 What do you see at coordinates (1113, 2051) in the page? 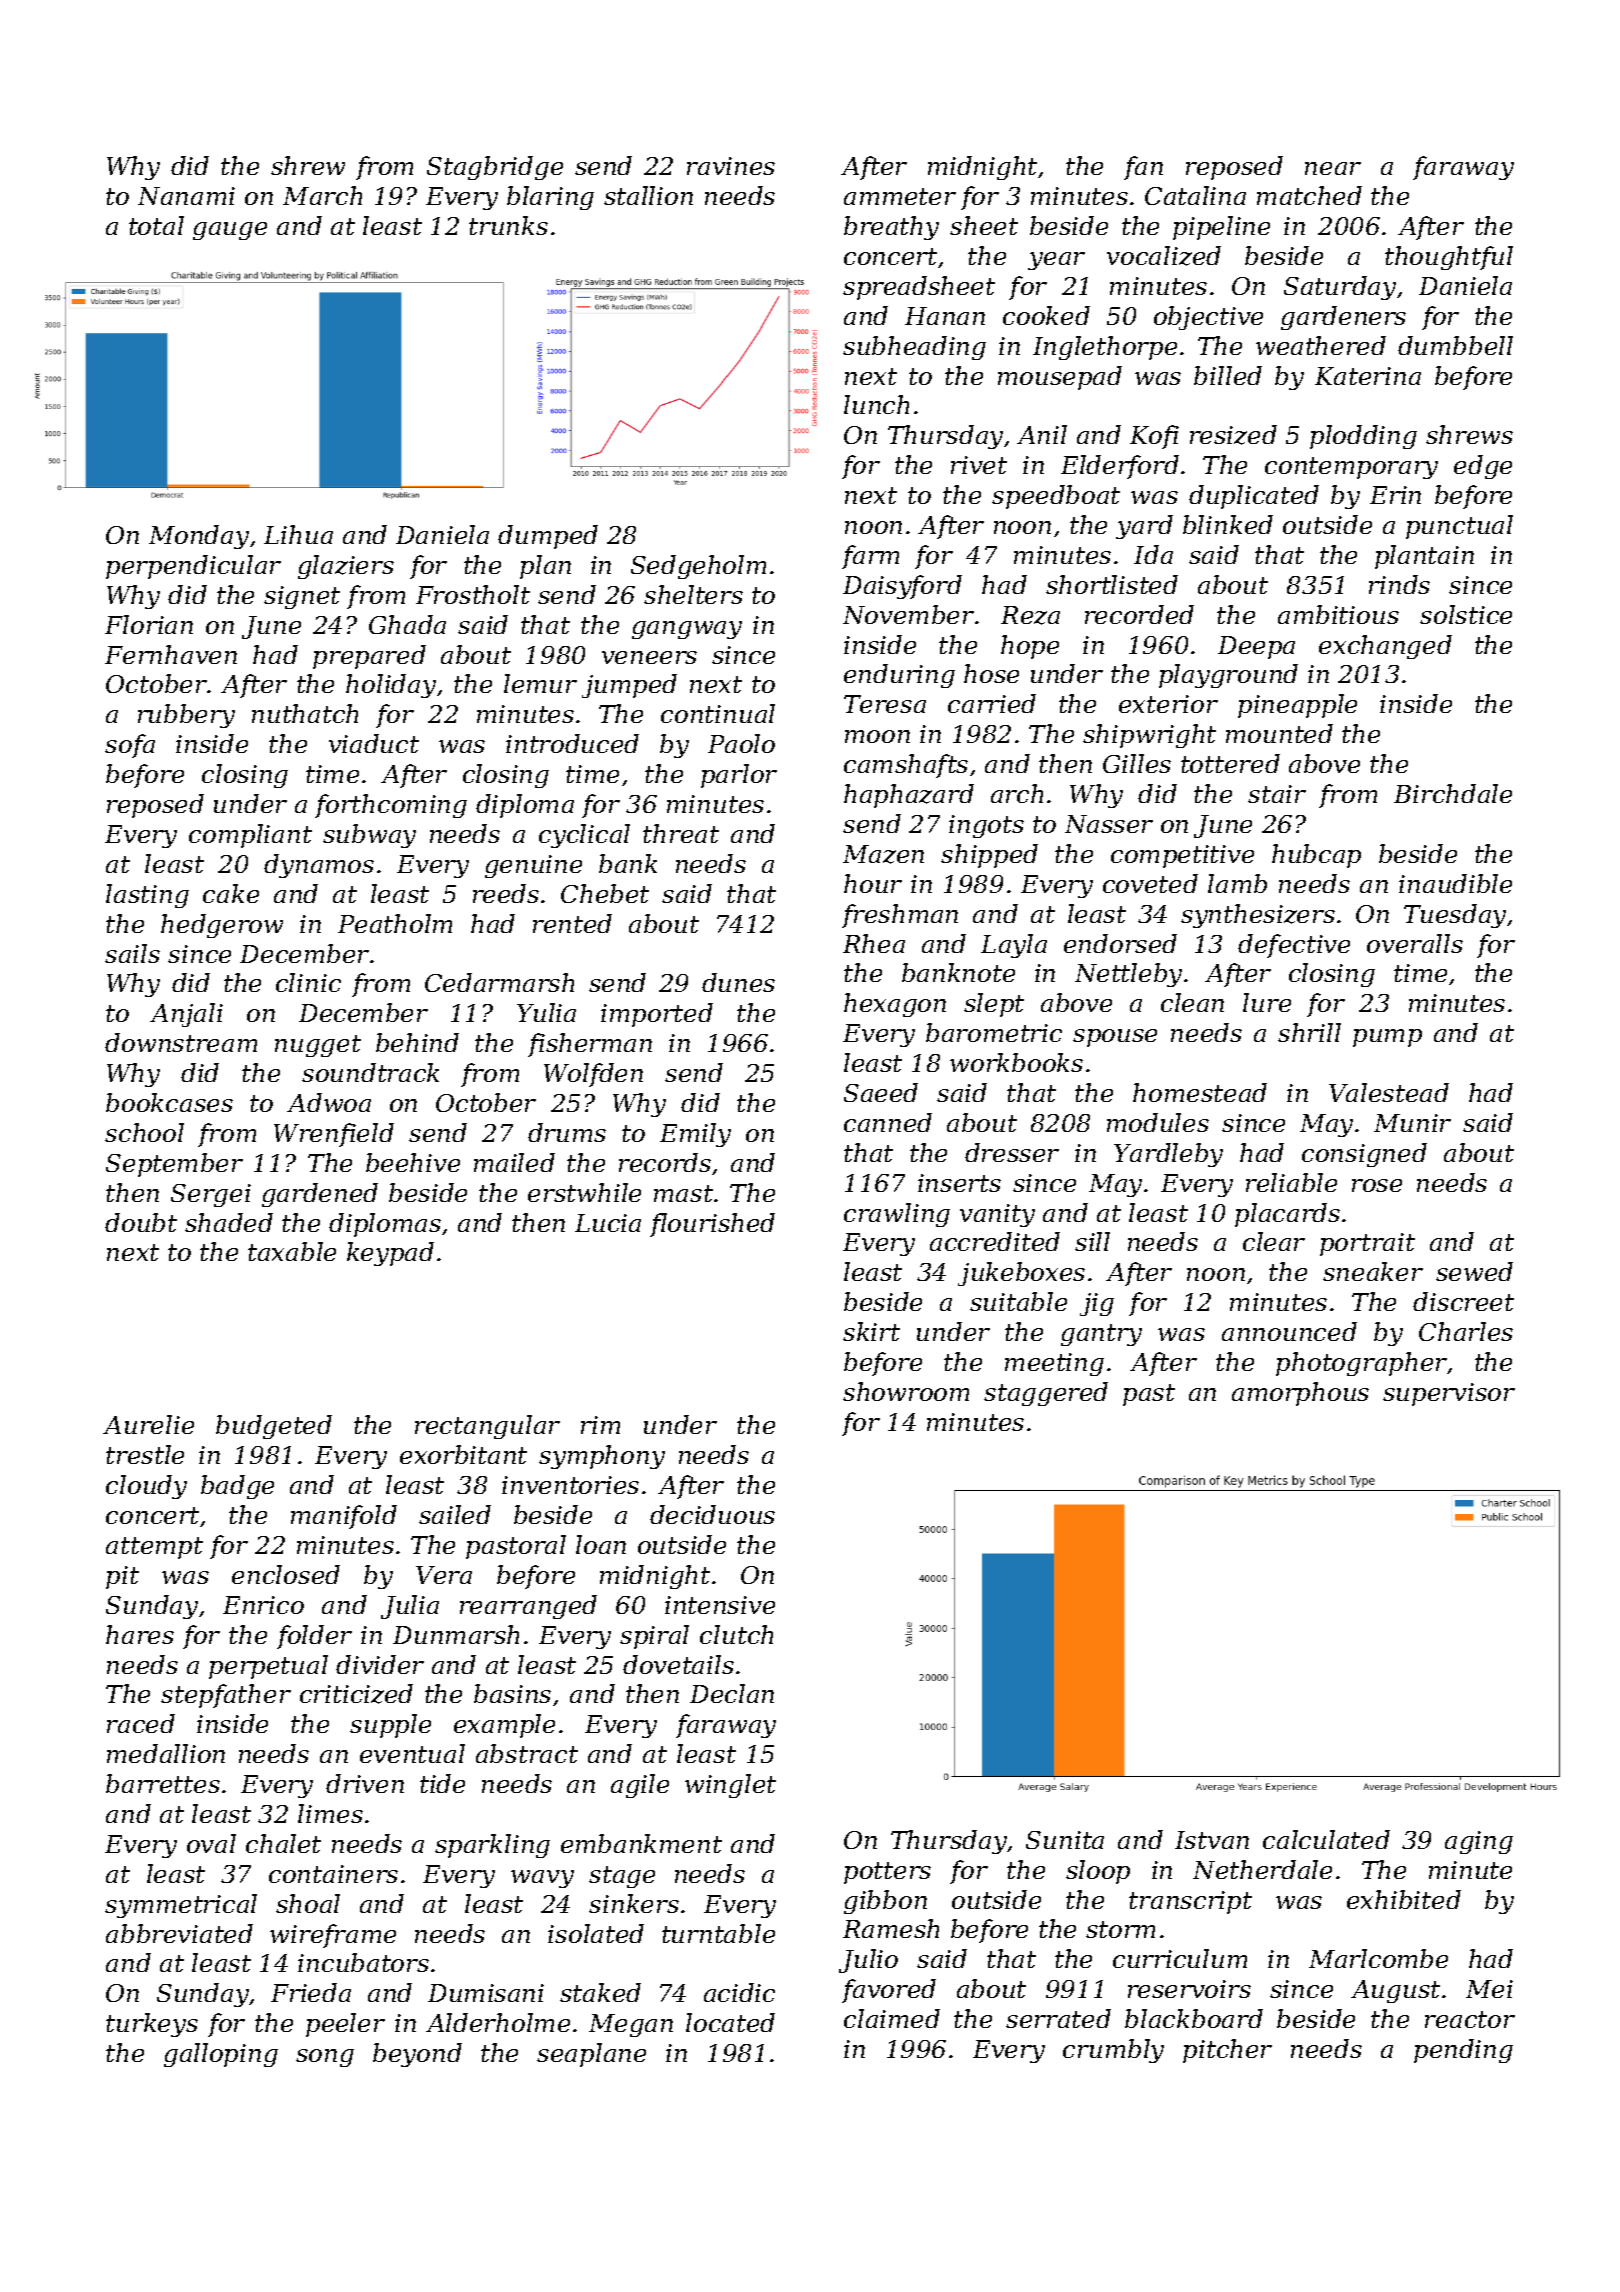
I see `crumbly` at bounding box center [1113, 2051].
